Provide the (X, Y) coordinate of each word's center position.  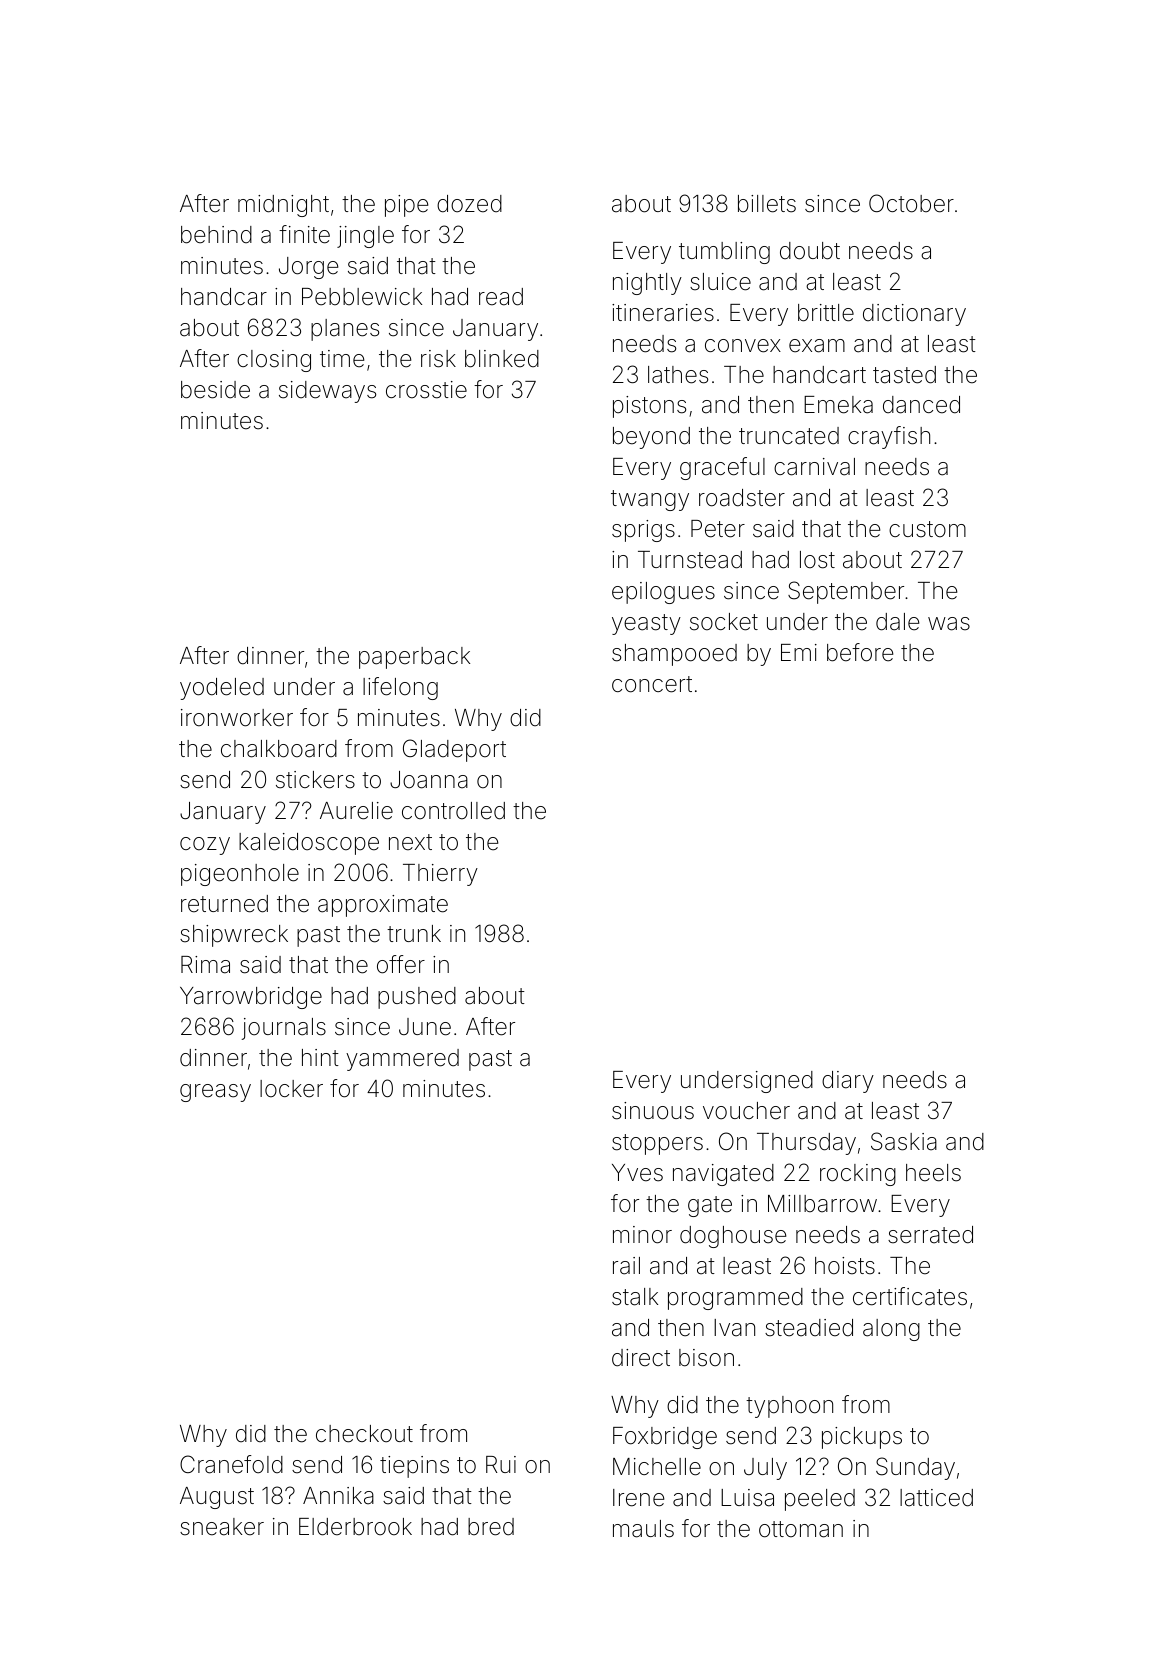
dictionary (914, 315)
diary (848, 1082)
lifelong (400, 688)
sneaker (222, 1527)
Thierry (440, 875)
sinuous (653, 1111)
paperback (414, 658)
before (860, 652)
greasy (215, 1093)
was (949, 624)
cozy (205, 846)
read (501, 297)
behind (216, 235)
